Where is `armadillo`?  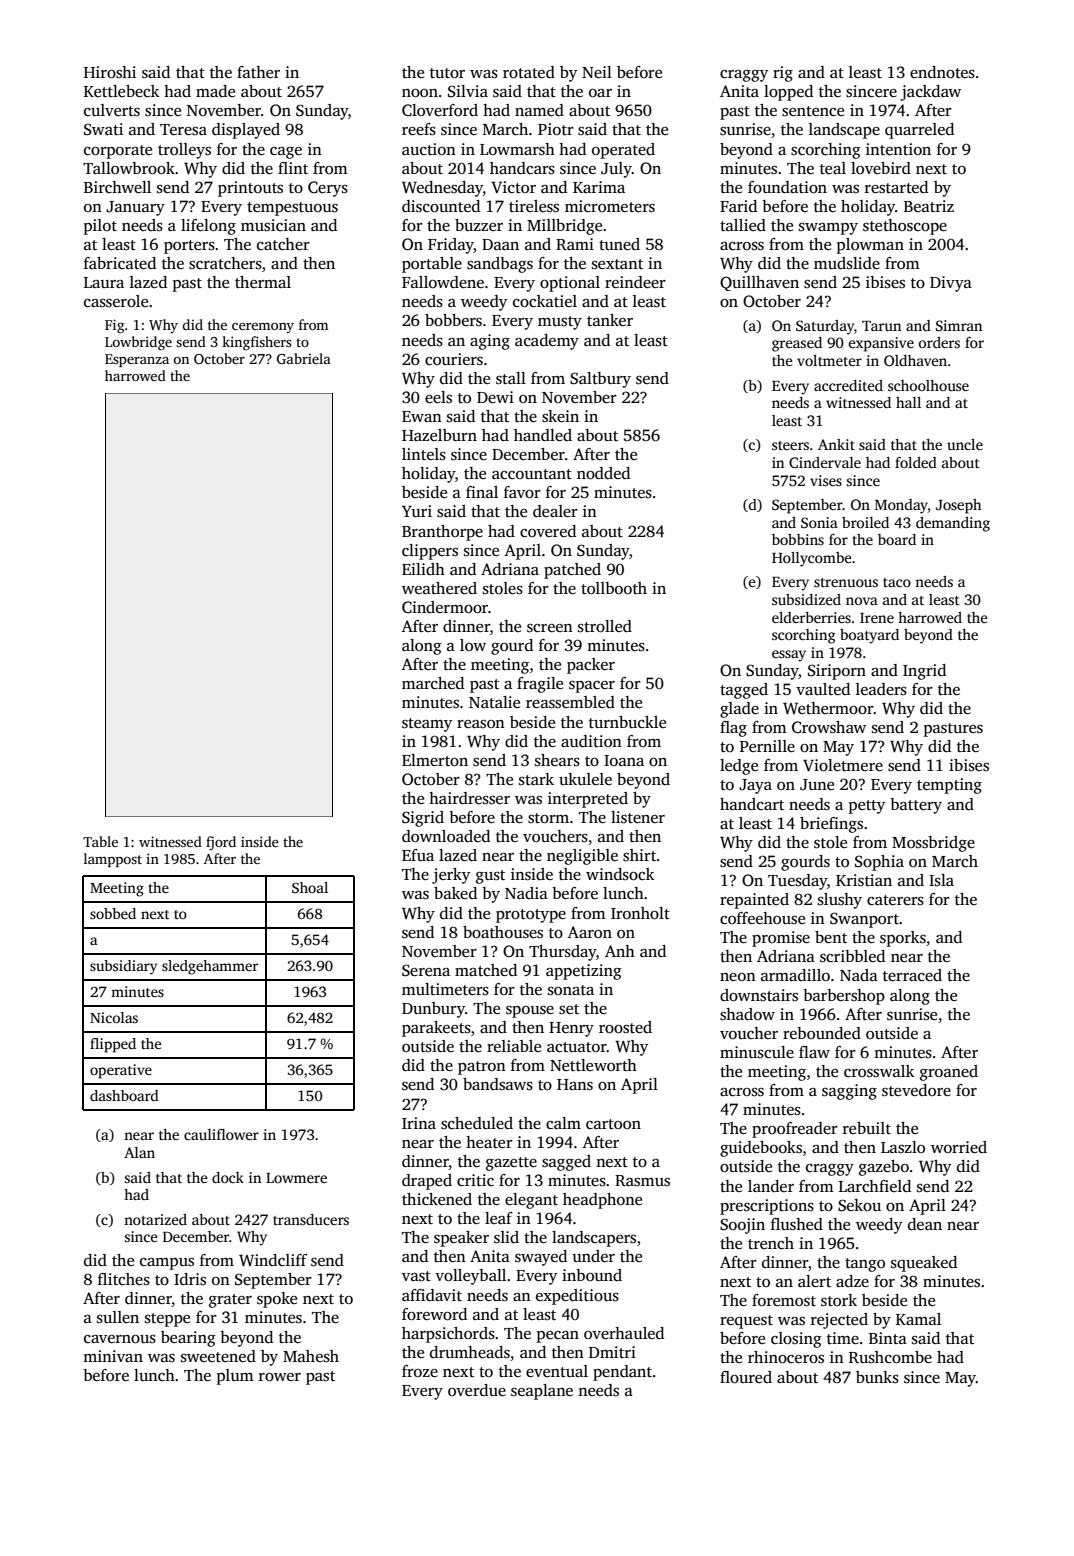
armadillo is located at coordinates (795, 975).
